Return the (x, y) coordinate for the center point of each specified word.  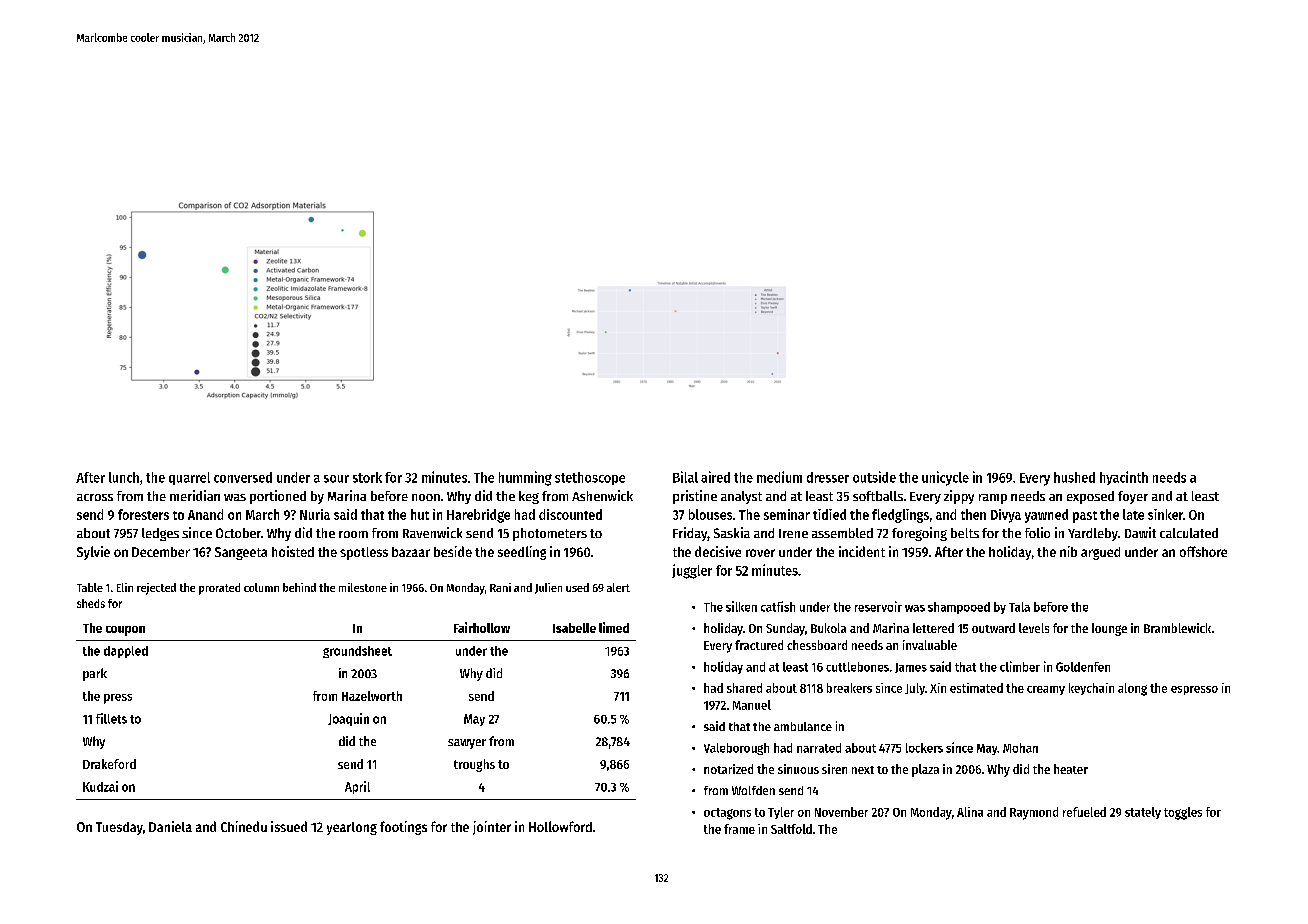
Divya (1006, 516)
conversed (243, 477)
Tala (1019, 607)
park (95, 674)
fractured (759, 645)
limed (614, 627)
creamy (1046, 690)
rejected (156, 589)
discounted (570, 514)
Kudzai (100, 786)
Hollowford (560, 826)
